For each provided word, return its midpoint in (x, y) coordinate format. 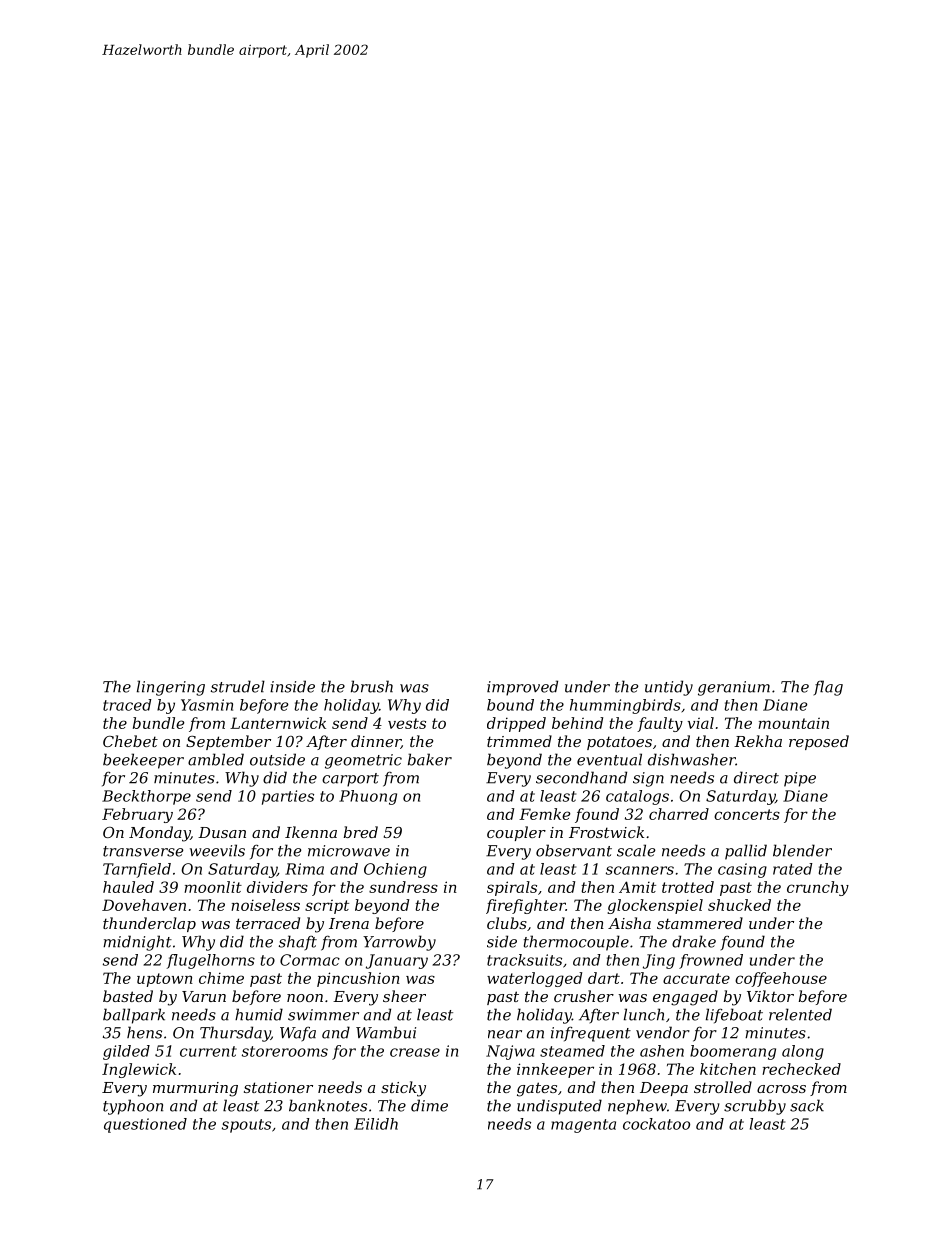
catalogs (637, 797)
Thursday (235, 1034)
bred (361, 832)
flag (828, 688)
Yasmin (207, 705)
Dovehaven (144, 905)
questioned (145, 1125)
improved (522, 688)
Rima (304, 869)
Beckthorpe (146, 797)
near (505, 1034)
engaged (685, 998)
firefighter (526, 906)
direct (756, 777)
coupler (516, 833)
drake (694, 941)
